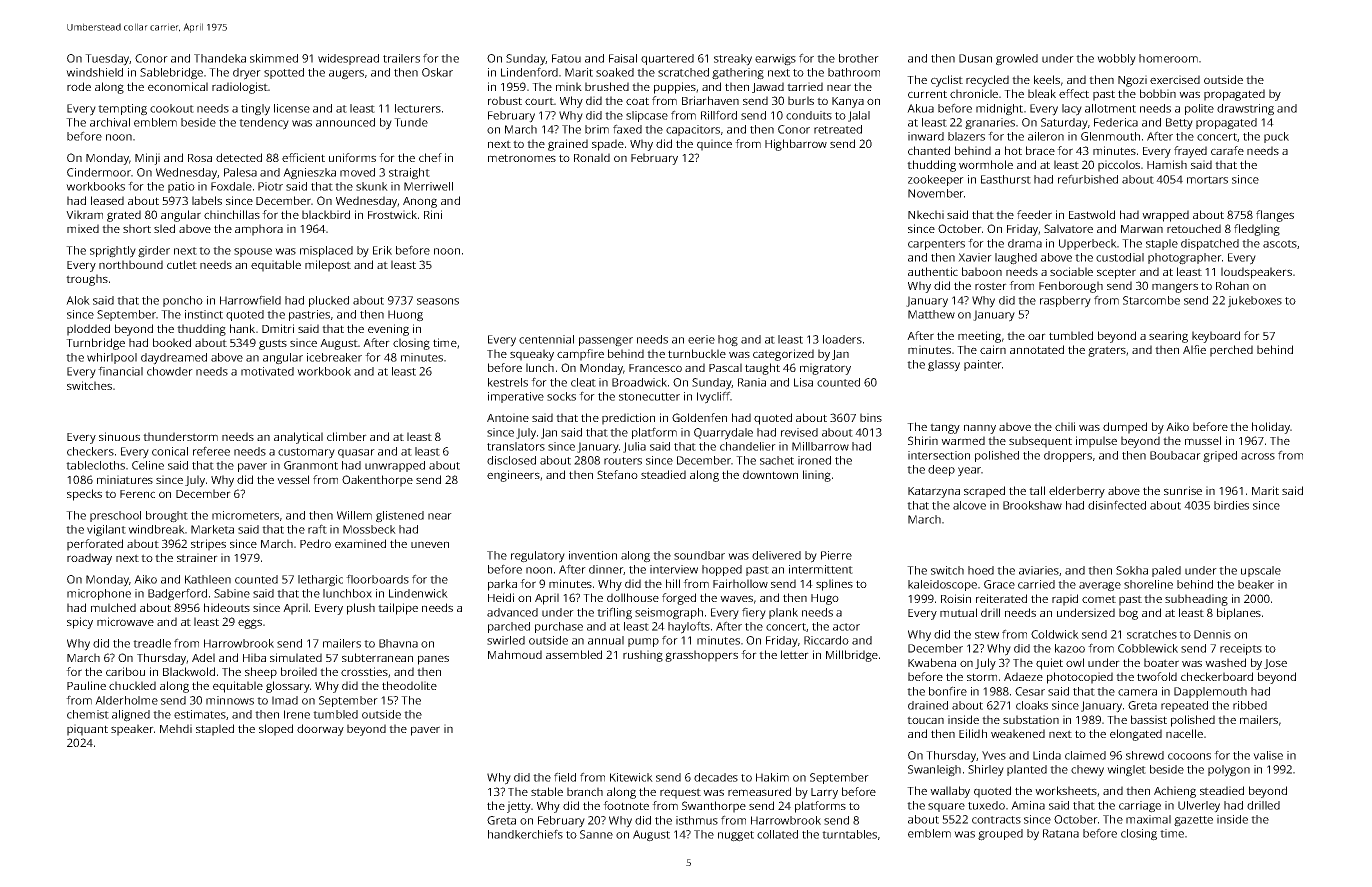 The width and height of the document is (1372, 887). I want to click on sloped, so click(276, 730).
